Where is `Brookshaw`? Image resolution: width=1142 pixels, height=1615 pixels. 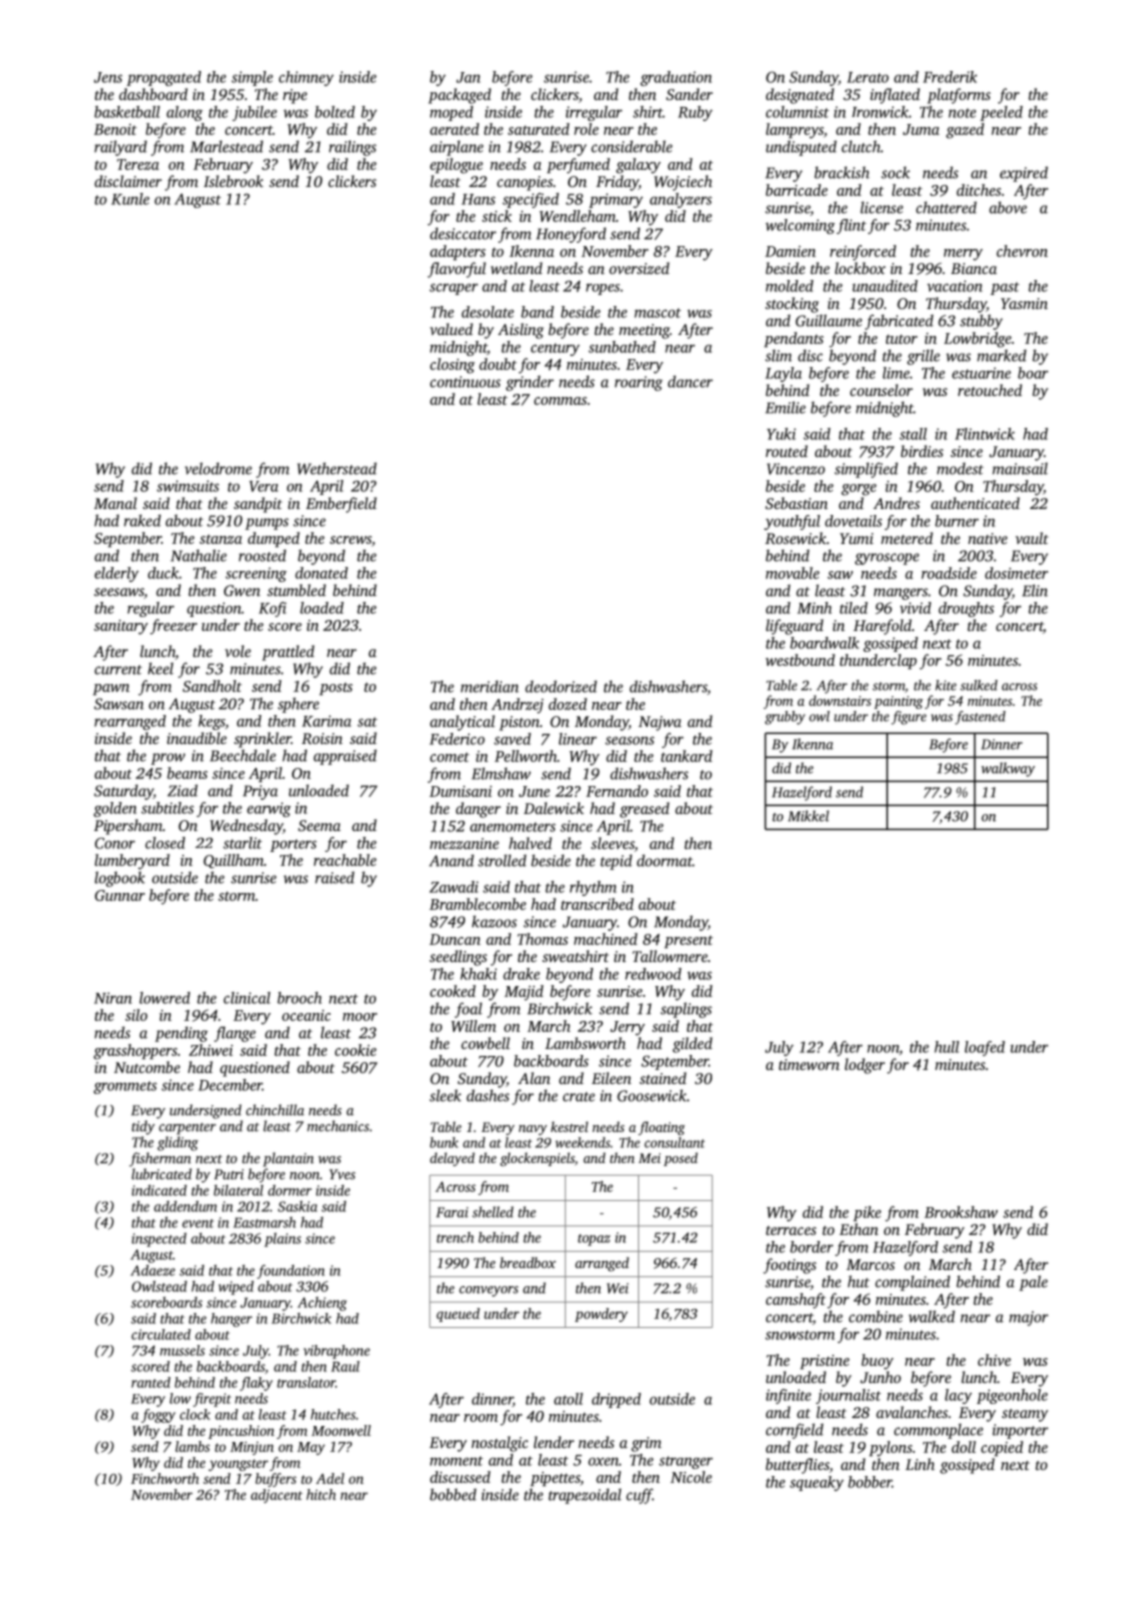
Brookshaw is located at coordinates (961, 1212).
